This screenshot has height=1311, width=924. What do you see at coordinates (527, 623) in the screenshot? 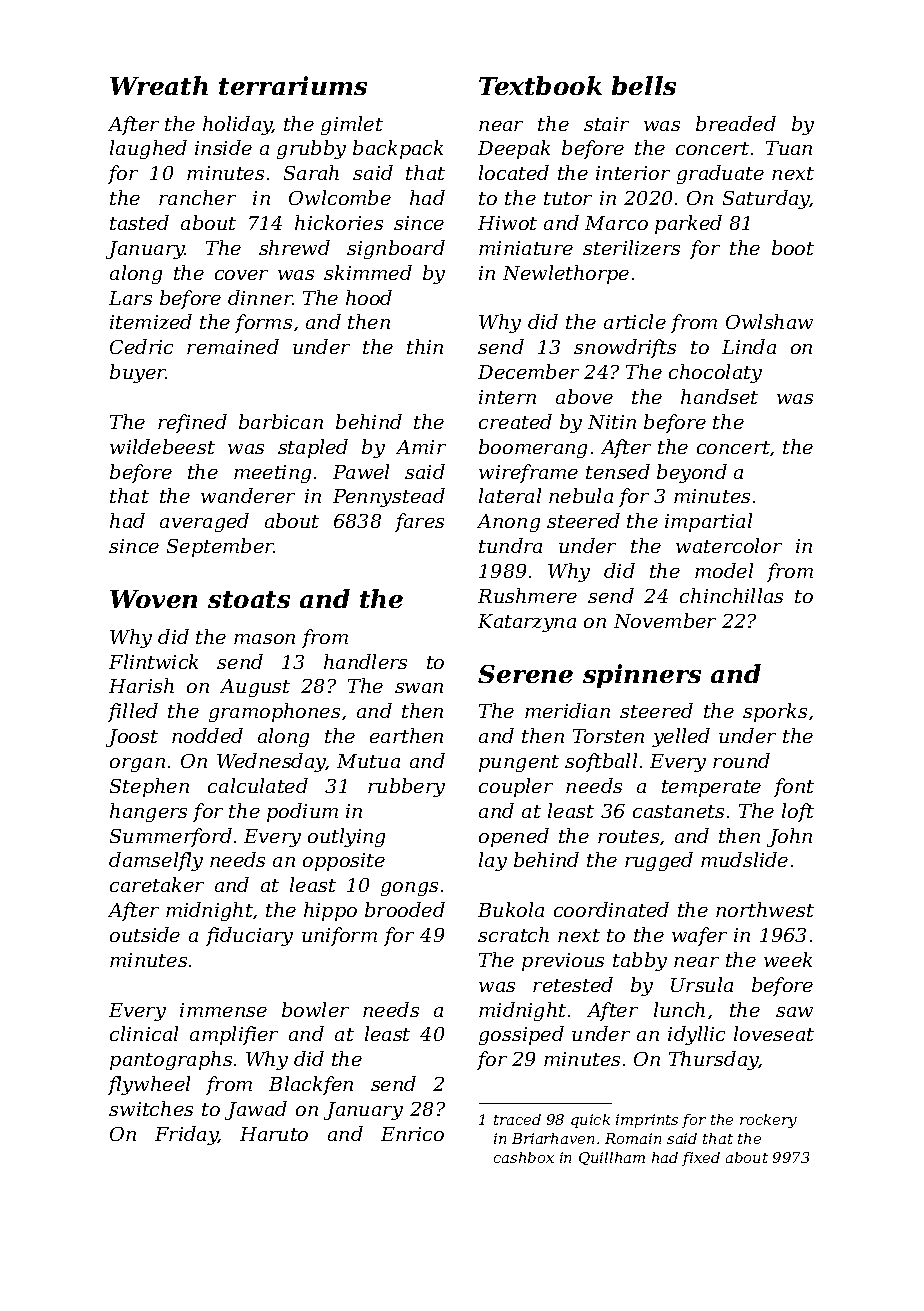
I see `Katarzyna` at bounding box center [527, 623].
